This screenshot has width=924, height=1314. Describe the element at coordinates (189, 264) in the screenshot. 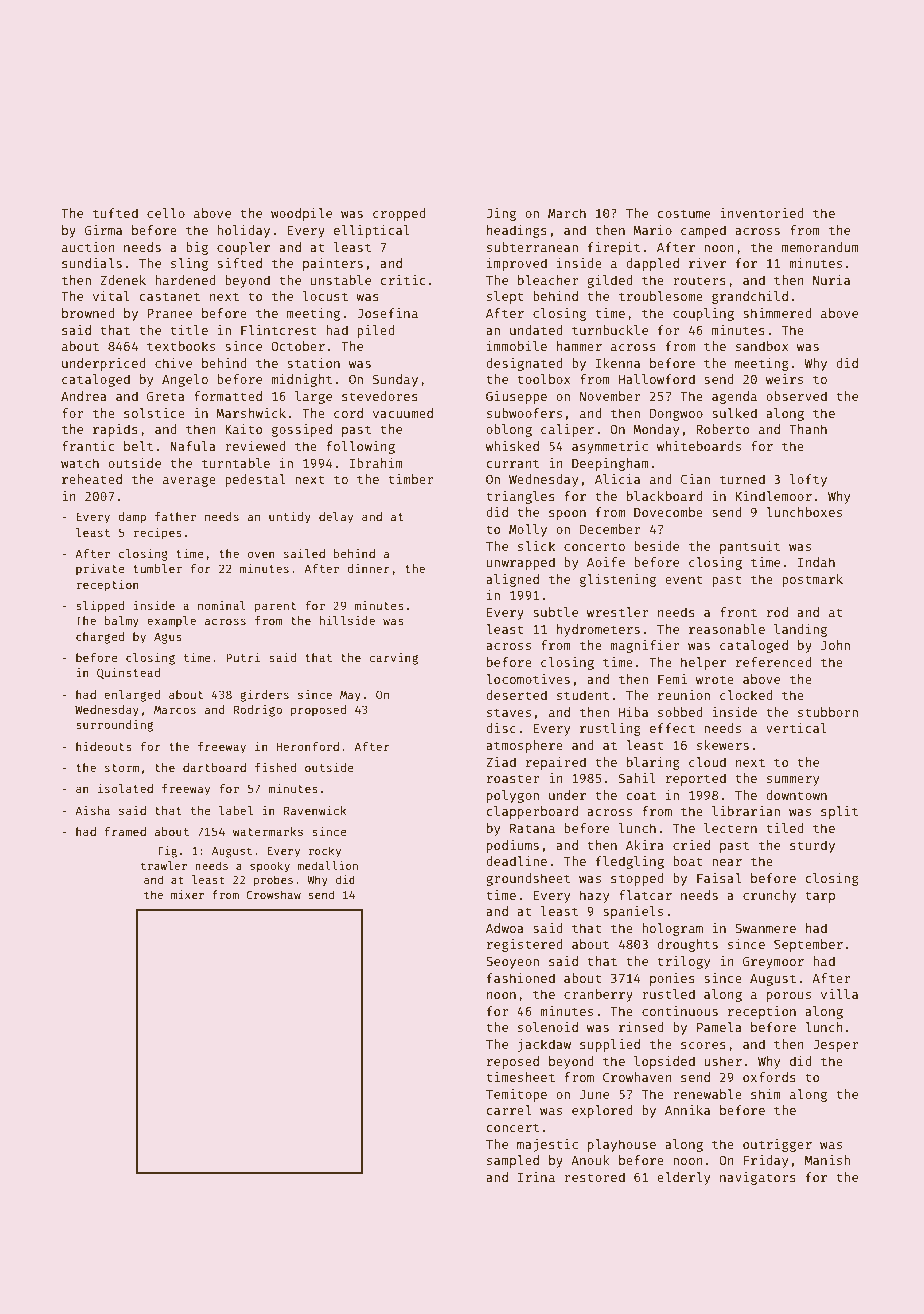

I see `sling` at that location.
